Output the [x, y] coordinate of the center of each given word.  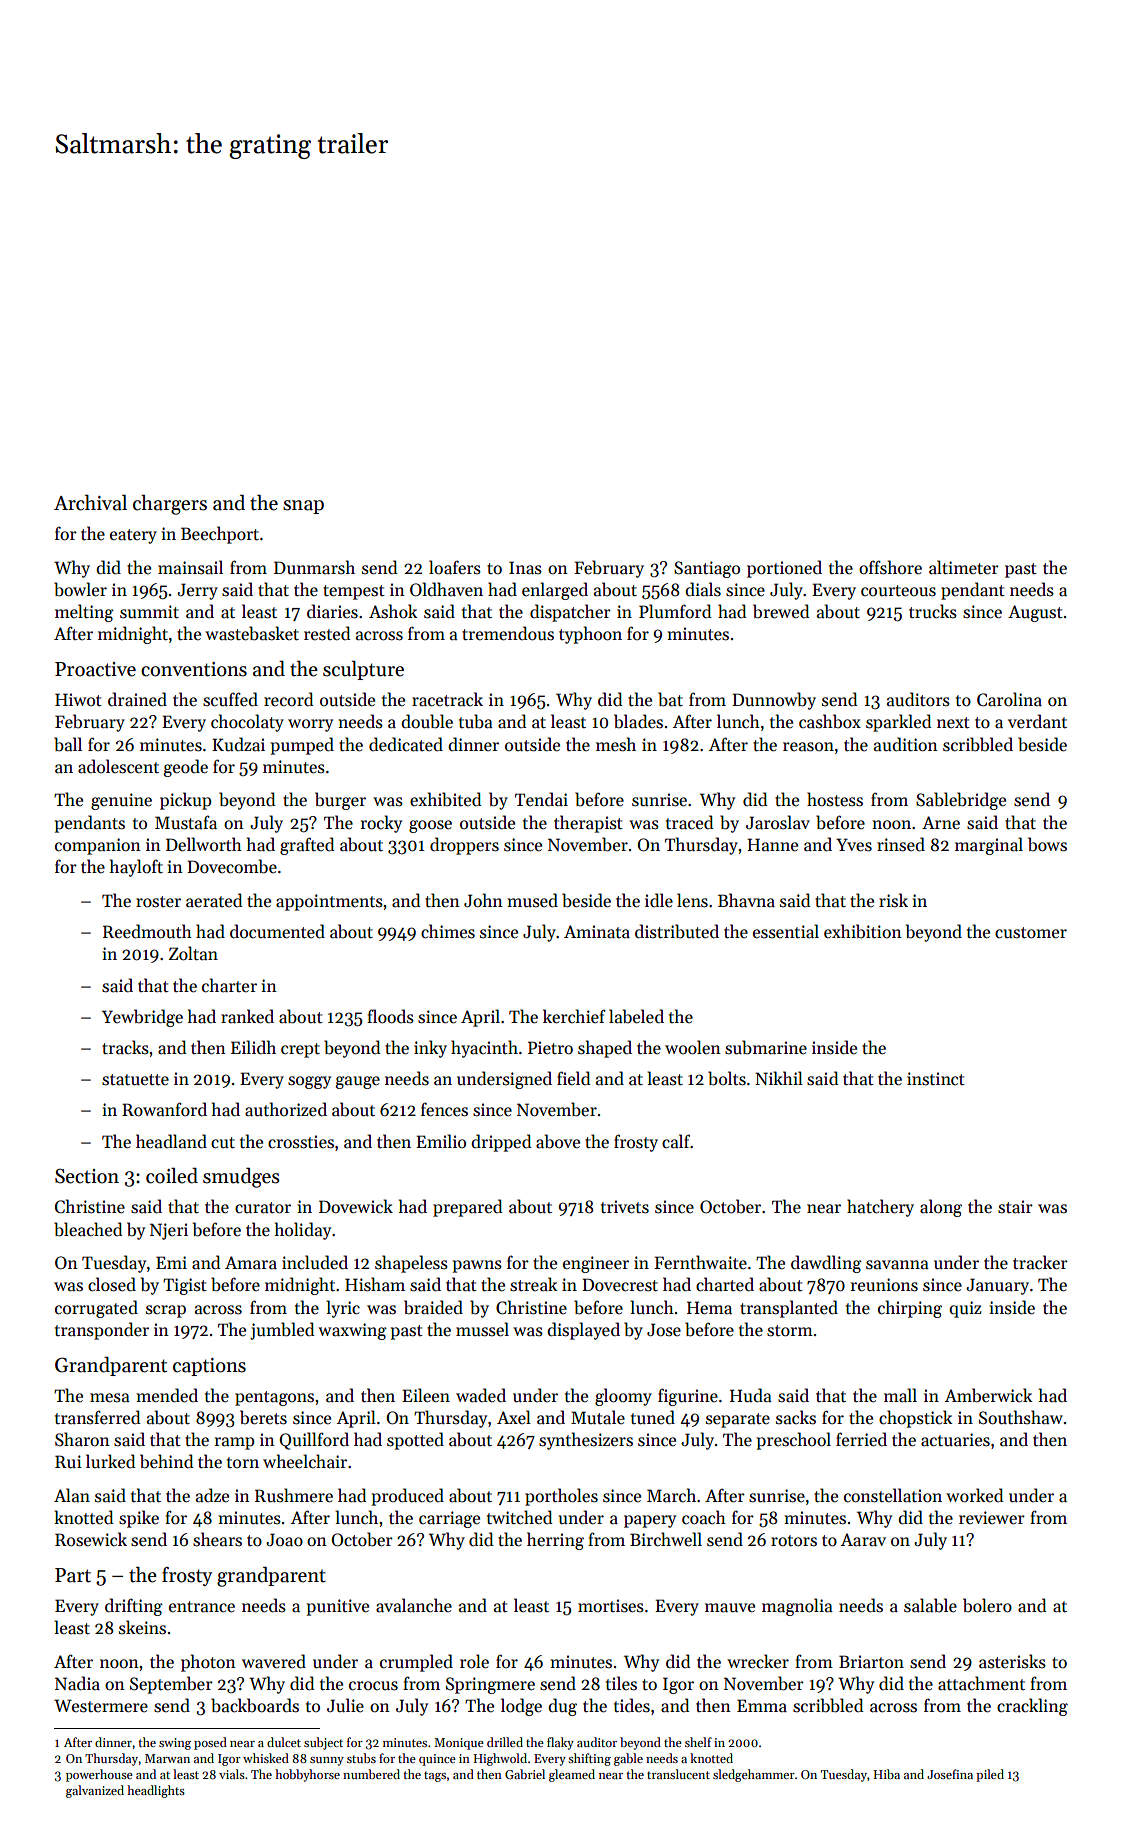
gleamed [572, 1775]
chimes [448, 931]
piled [990, 1775]
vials [232, 1774]
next [953, 722]
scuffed [230, 699]
